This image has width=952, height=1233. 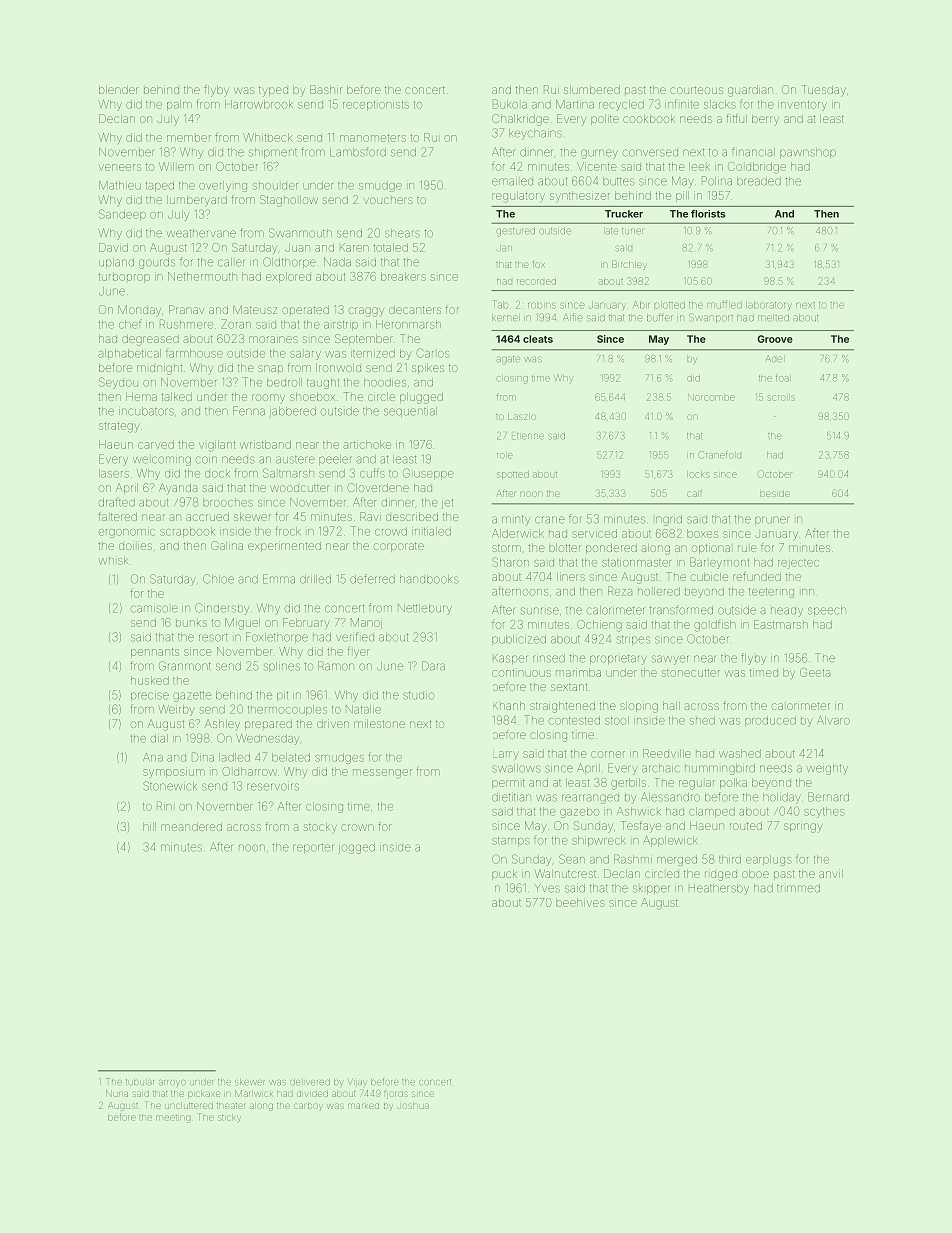 I want to click on meeting, so click(x=173, y=1119).
